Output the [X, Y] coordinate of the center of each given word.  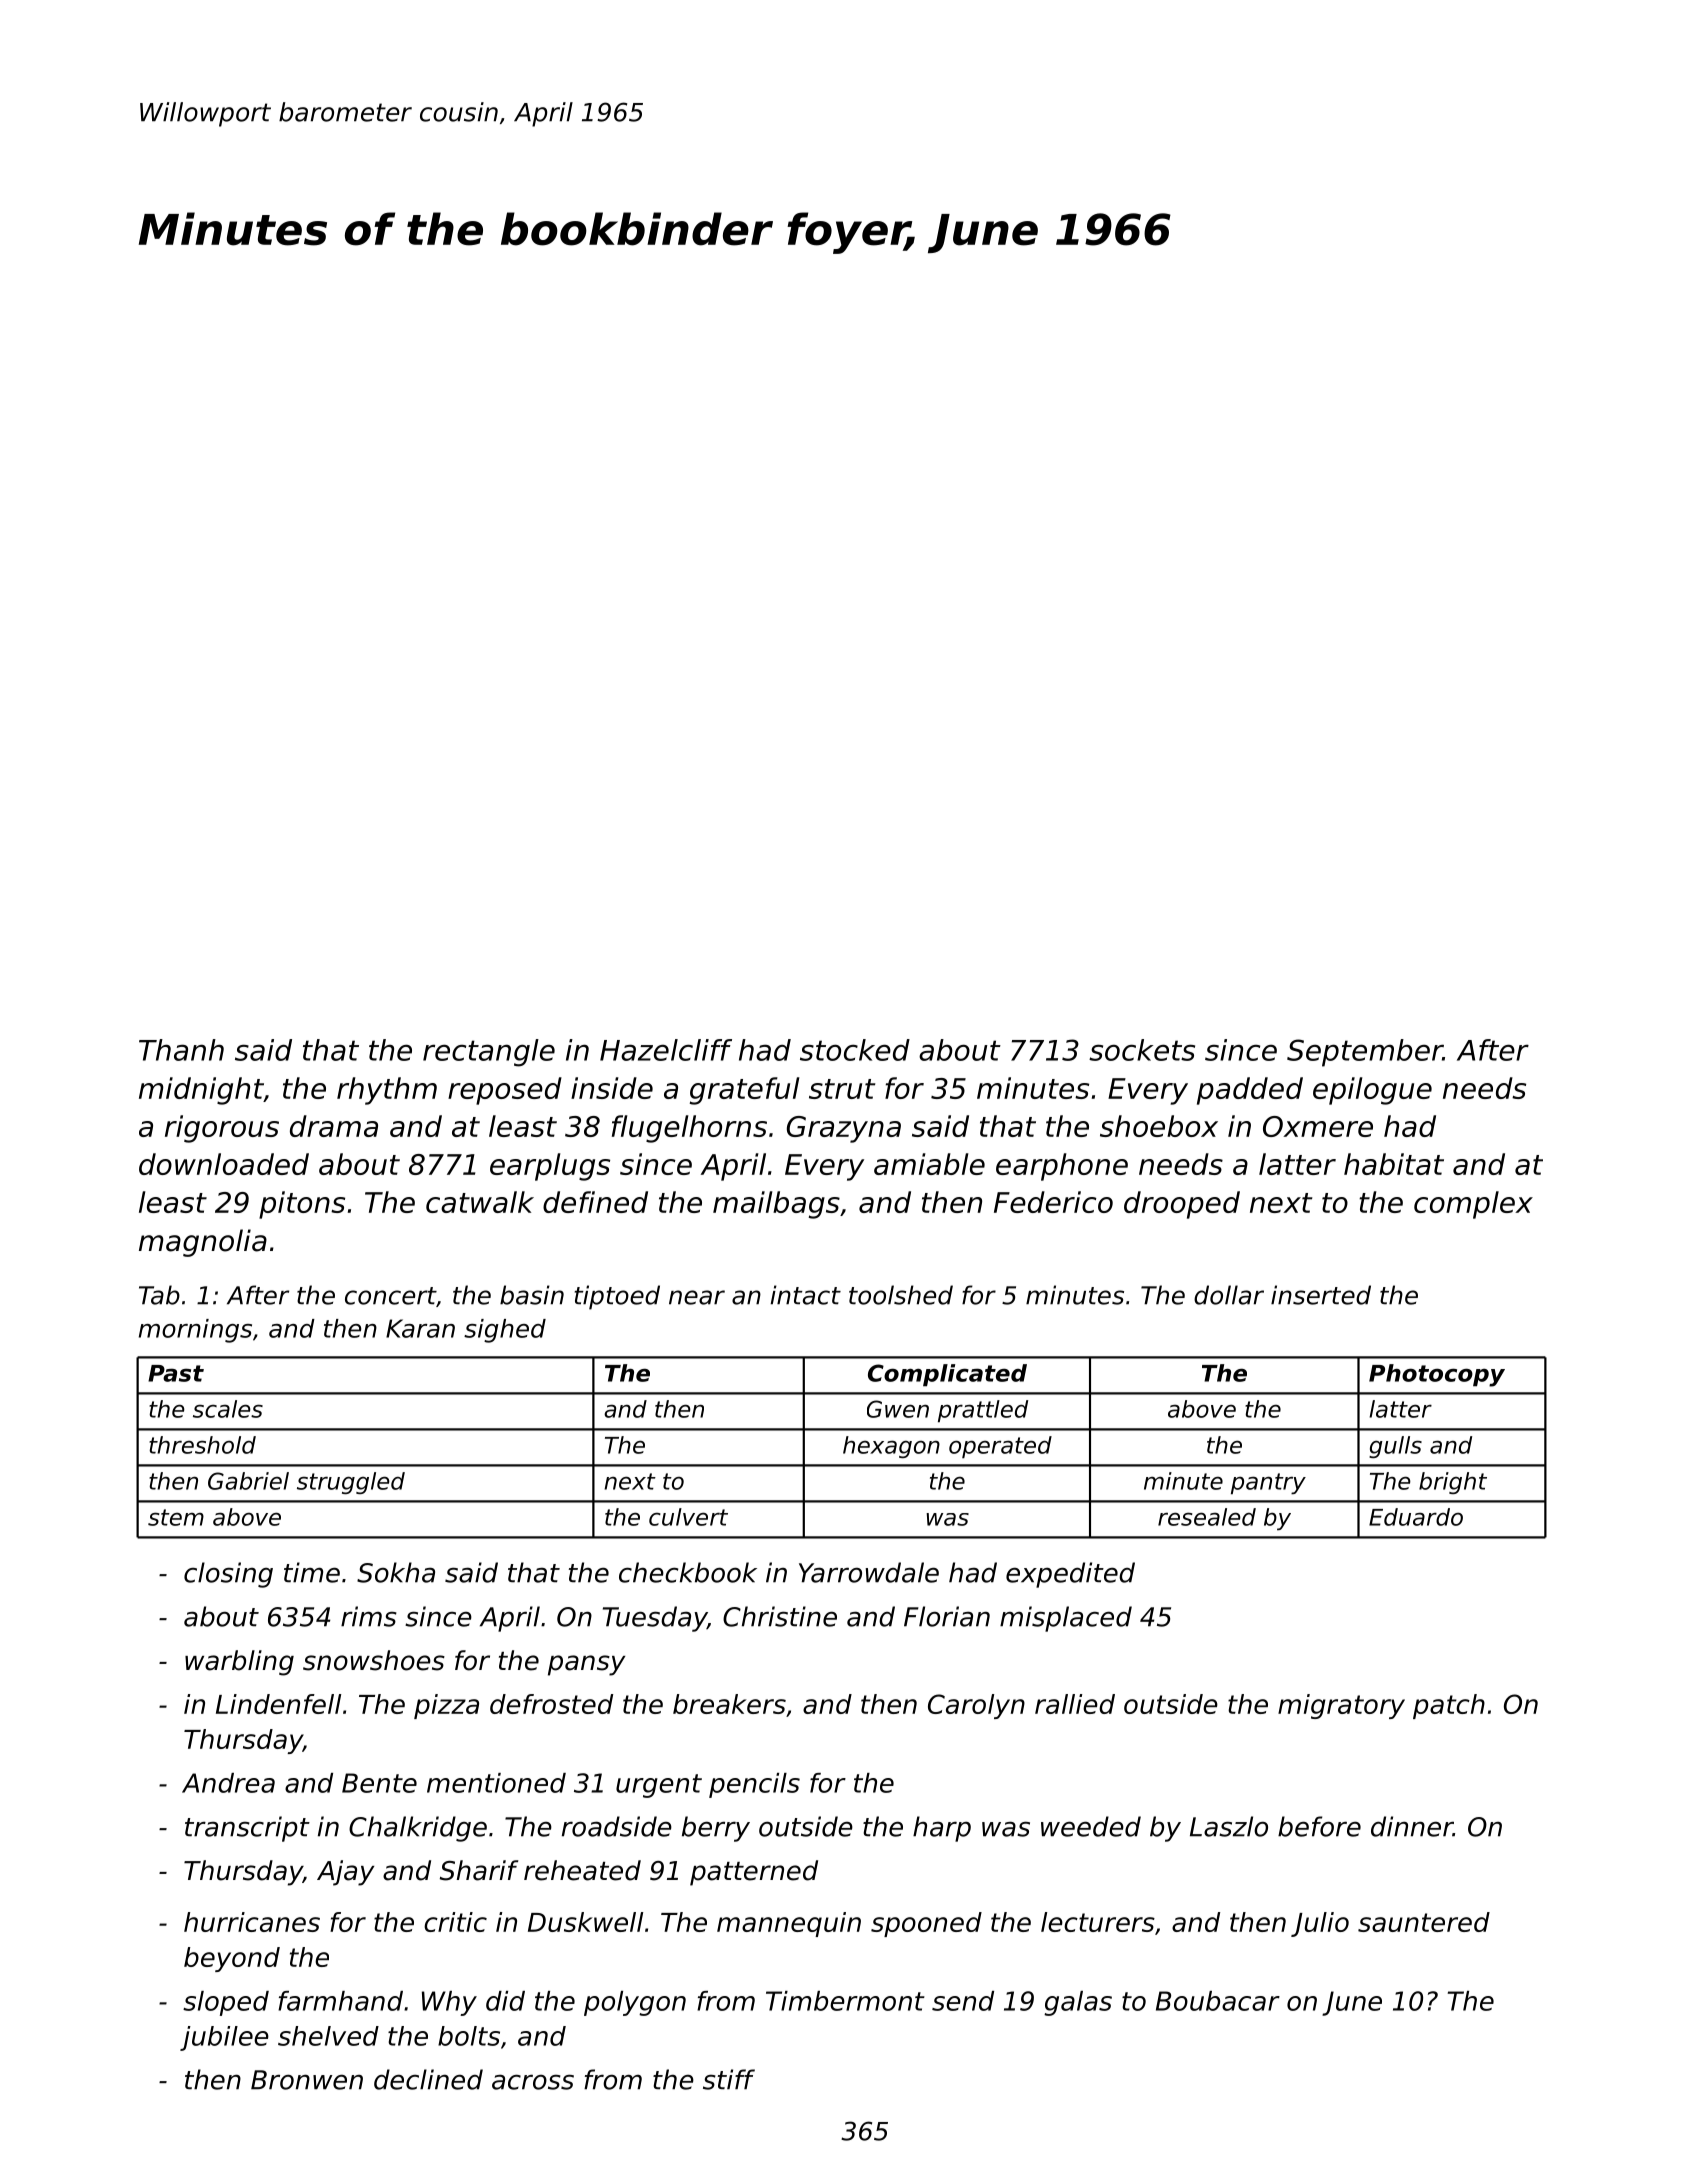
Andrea [228, 1783]
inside [612, 1088]
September [1365, 1053]
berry [716, 1829]
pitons [302, 1205]
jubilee [224, 2038]
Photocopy [1437, 1375]
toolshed [901, 1295]
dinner [1412, 1826]
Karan [420, 1328]
